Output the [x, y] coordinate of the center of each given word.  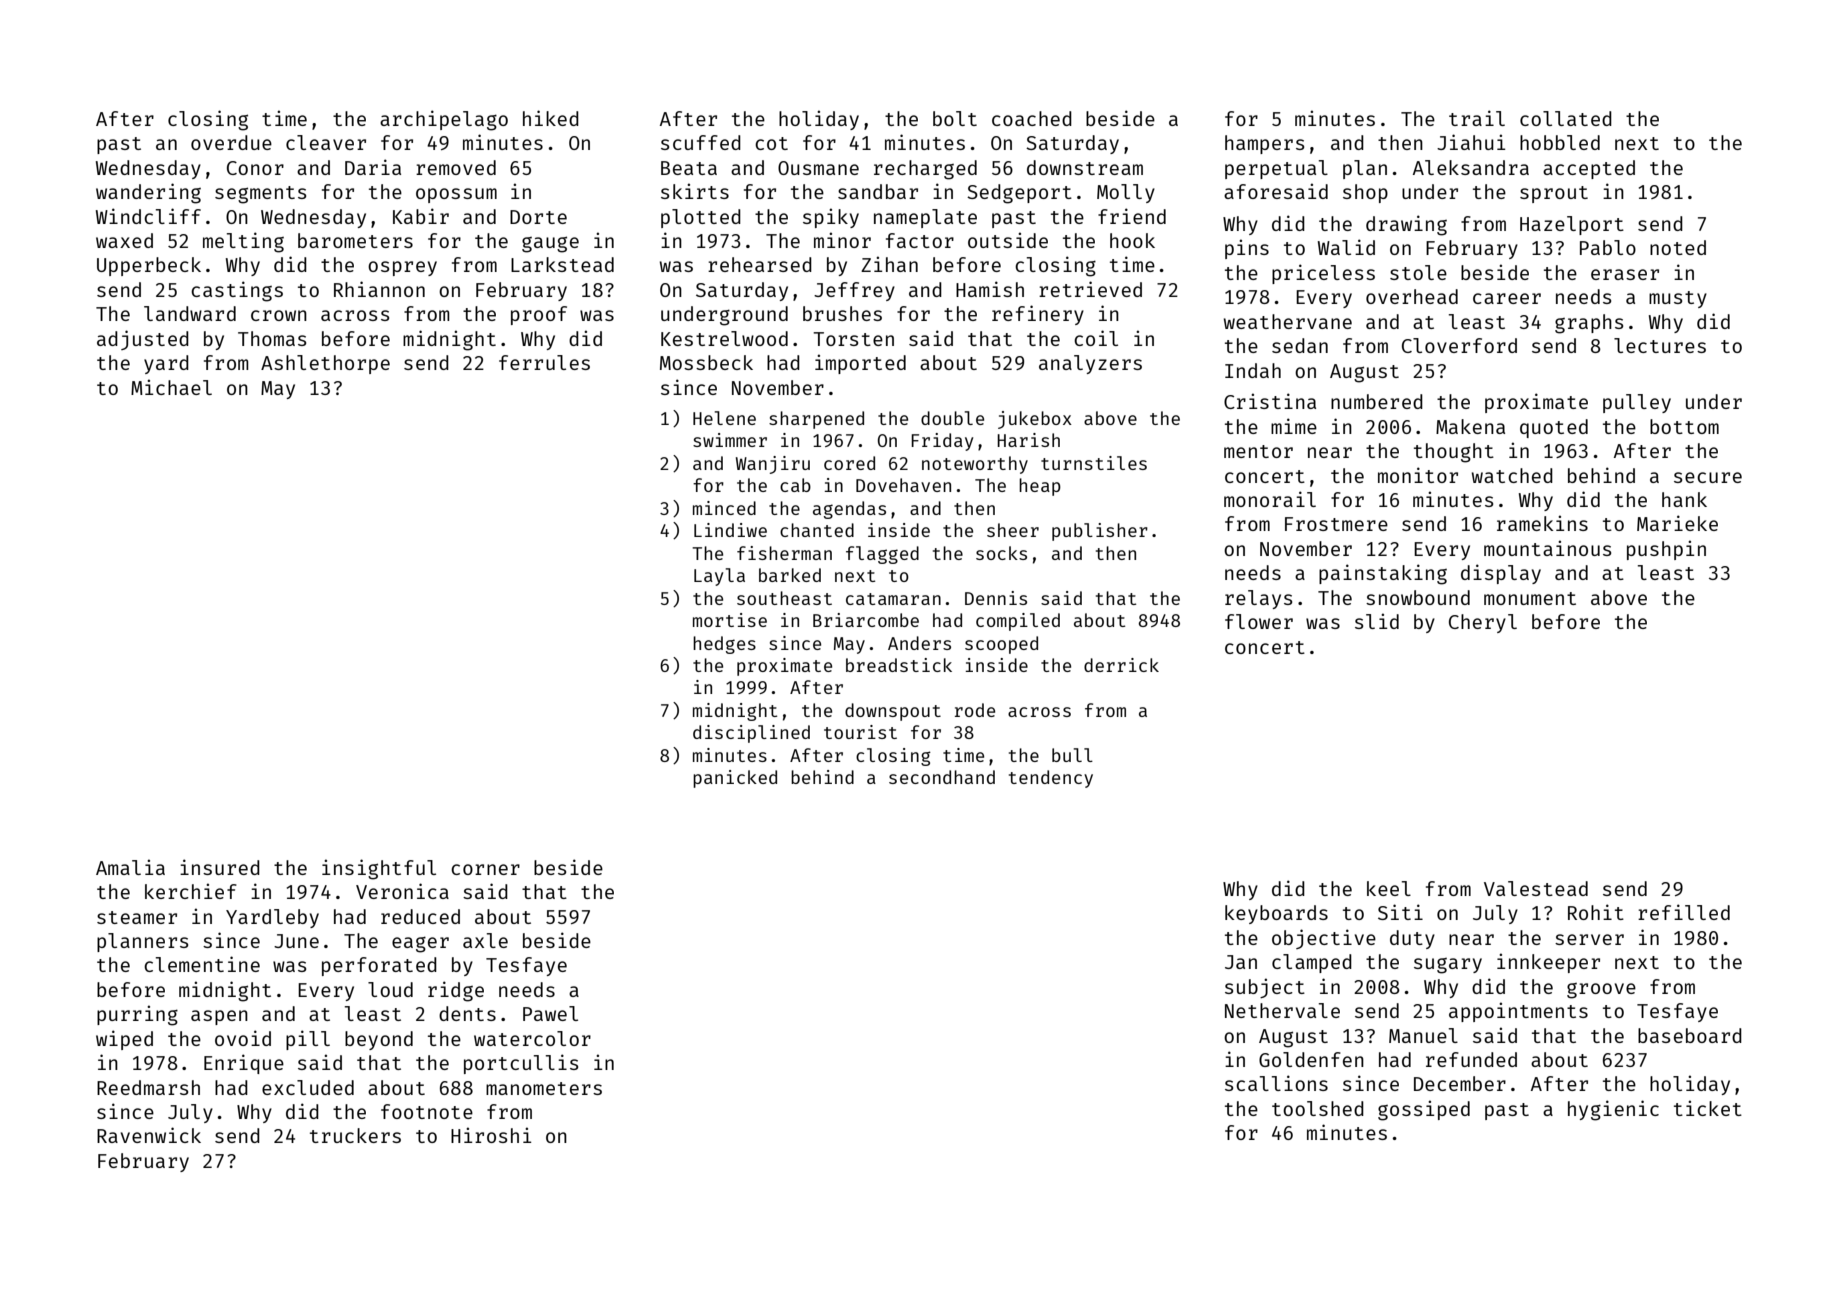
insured [220, 867]
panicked [735, 779]
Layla [719, 577]
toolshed [1318, 1108]
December [1460, 1083]
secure [1708, 477]
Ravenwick [149, 1135]
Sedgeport [1019, 194]
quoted [1554, 428]
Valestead [1536, 888]
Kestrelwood [724, 338]
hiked [551, 118]
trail [1477, 118]
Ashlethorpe [325, 364]
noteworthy [975, 465]
